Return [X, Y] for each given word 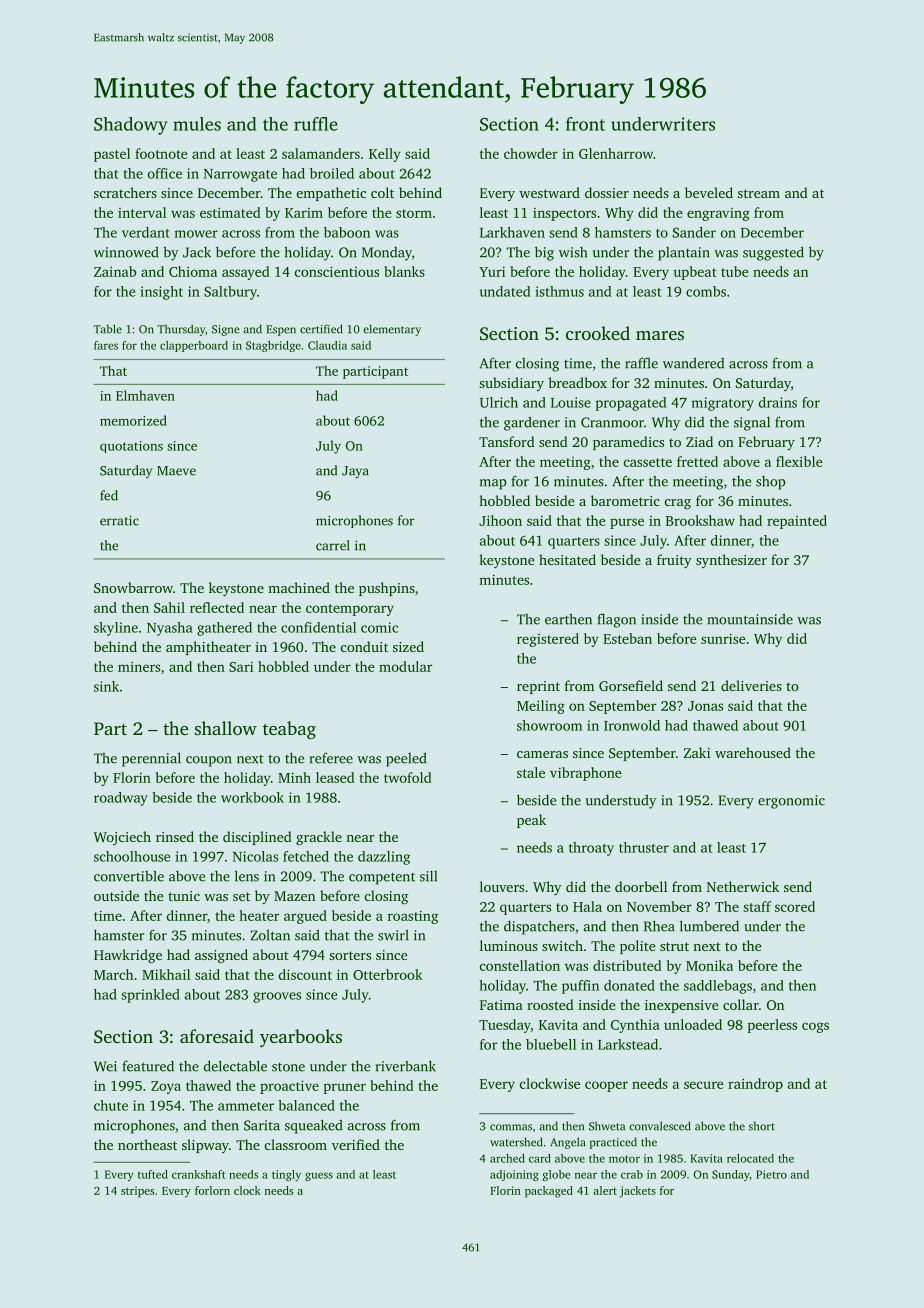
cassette [648, 462]
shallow [226, 728]
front [585, 124]
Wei [105, 1066]
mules [197, 124]
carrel [333, 545]
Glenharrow [616, 153]
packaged [549, 1192]
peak [531, 821]
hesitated [567, 559]
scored [795, 906]
